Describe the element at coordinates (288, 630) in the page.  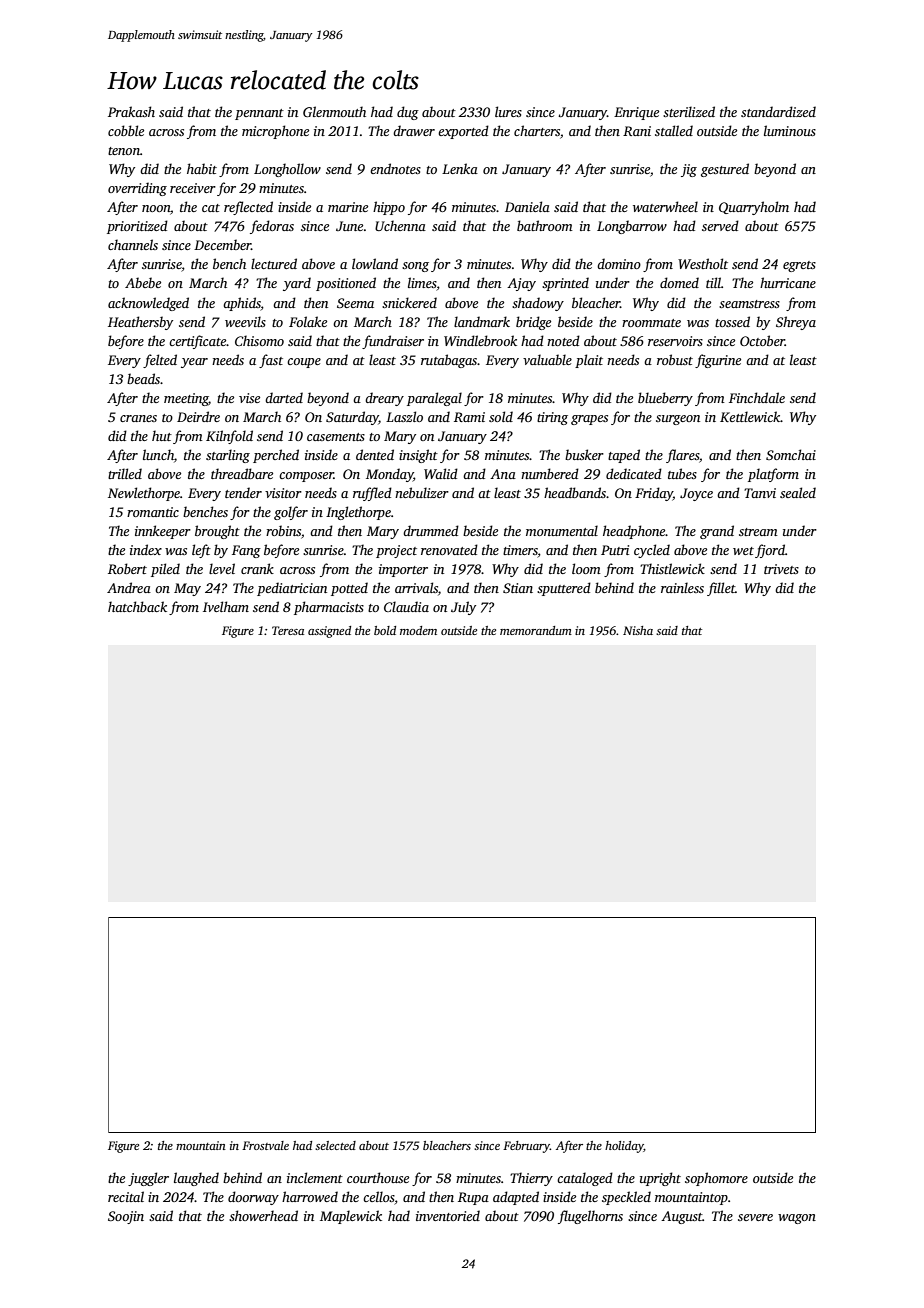
I see `Teresa` at that location.
